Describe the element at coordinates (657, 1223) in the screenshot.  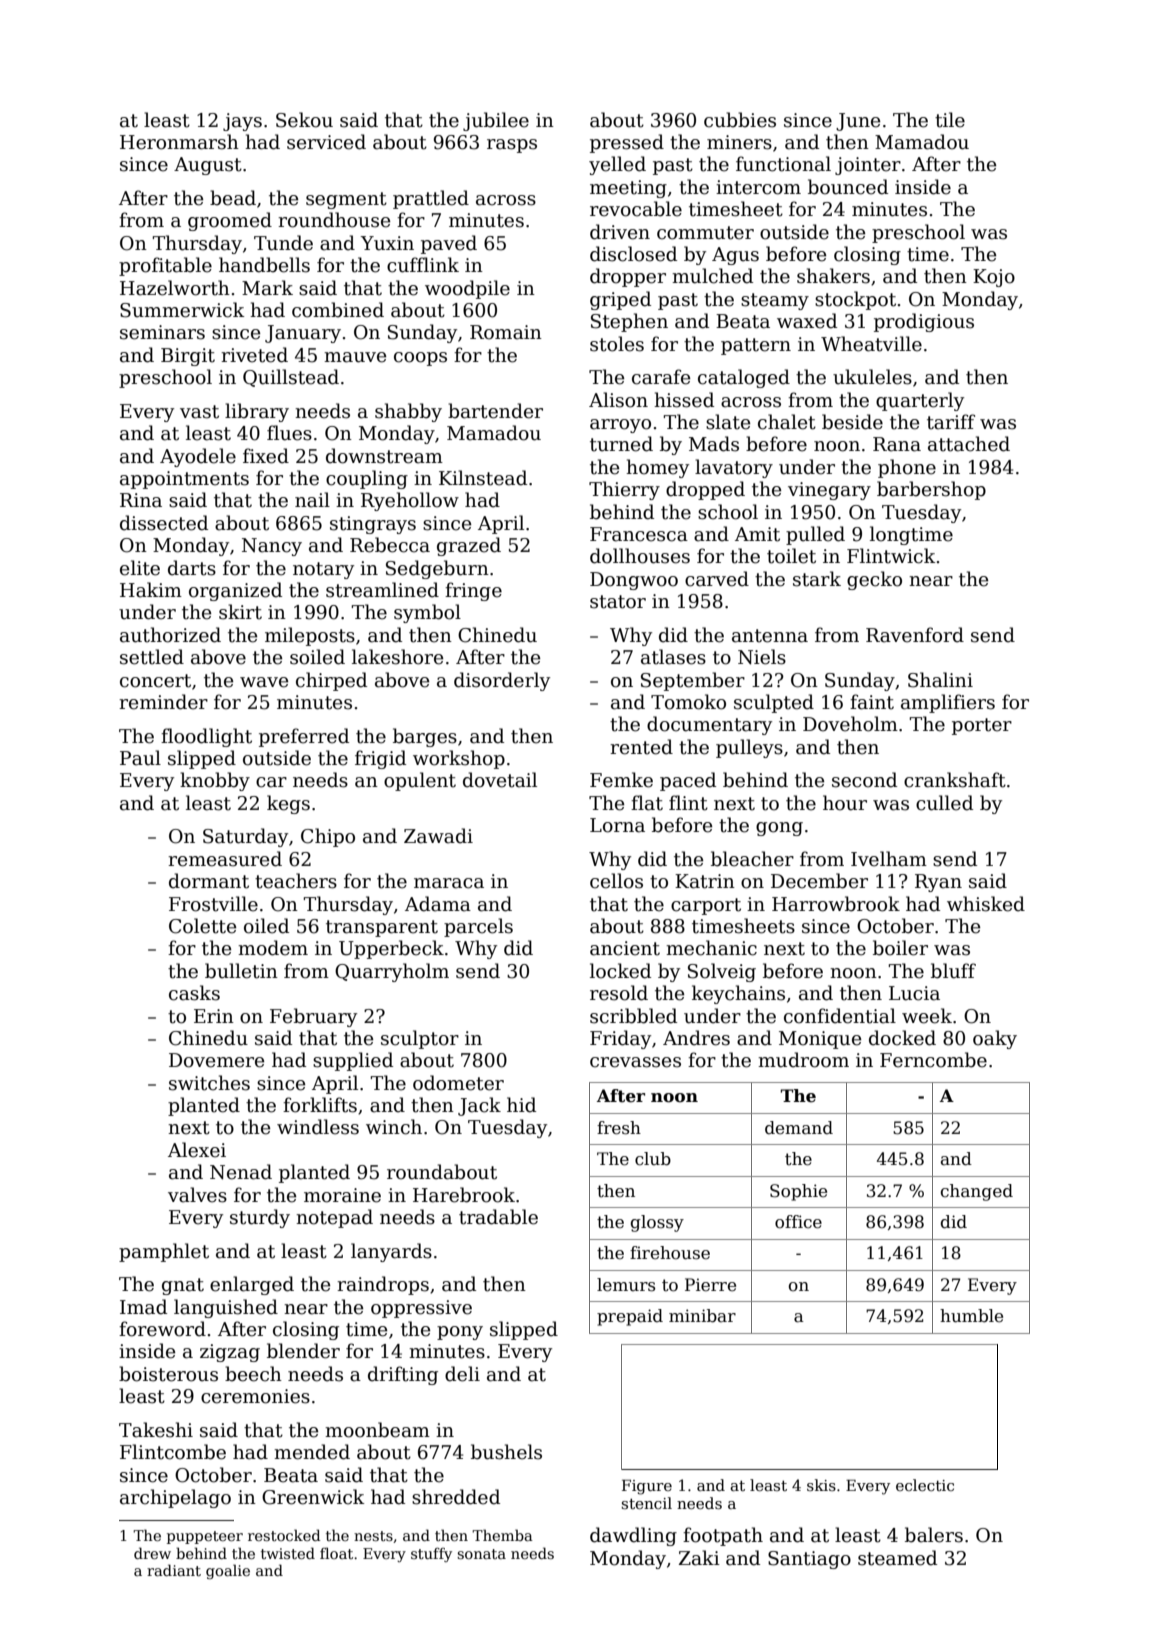
I see `glossy` at that location.
